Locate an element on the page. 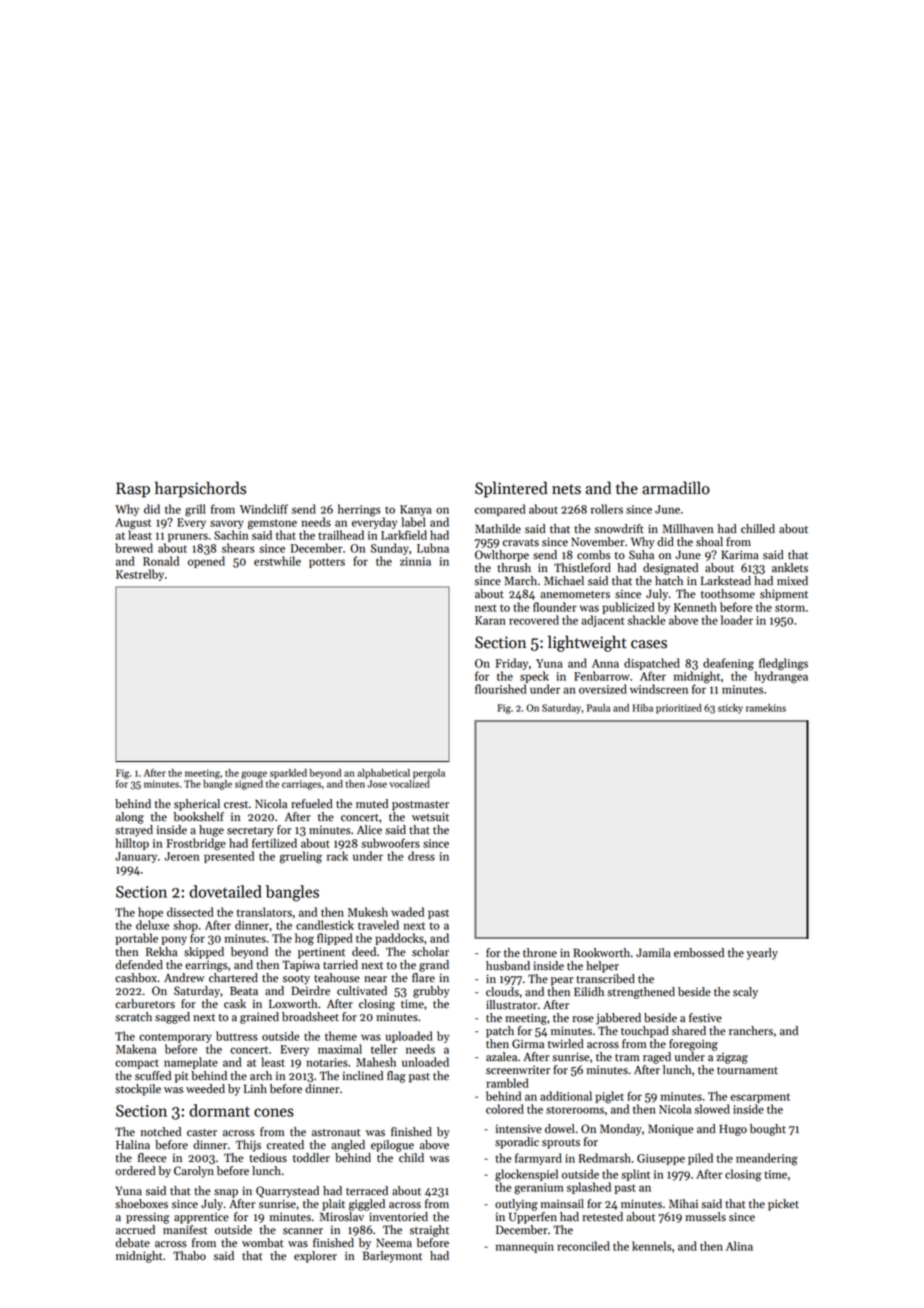  scholar is located at coordinates (430, 952).
